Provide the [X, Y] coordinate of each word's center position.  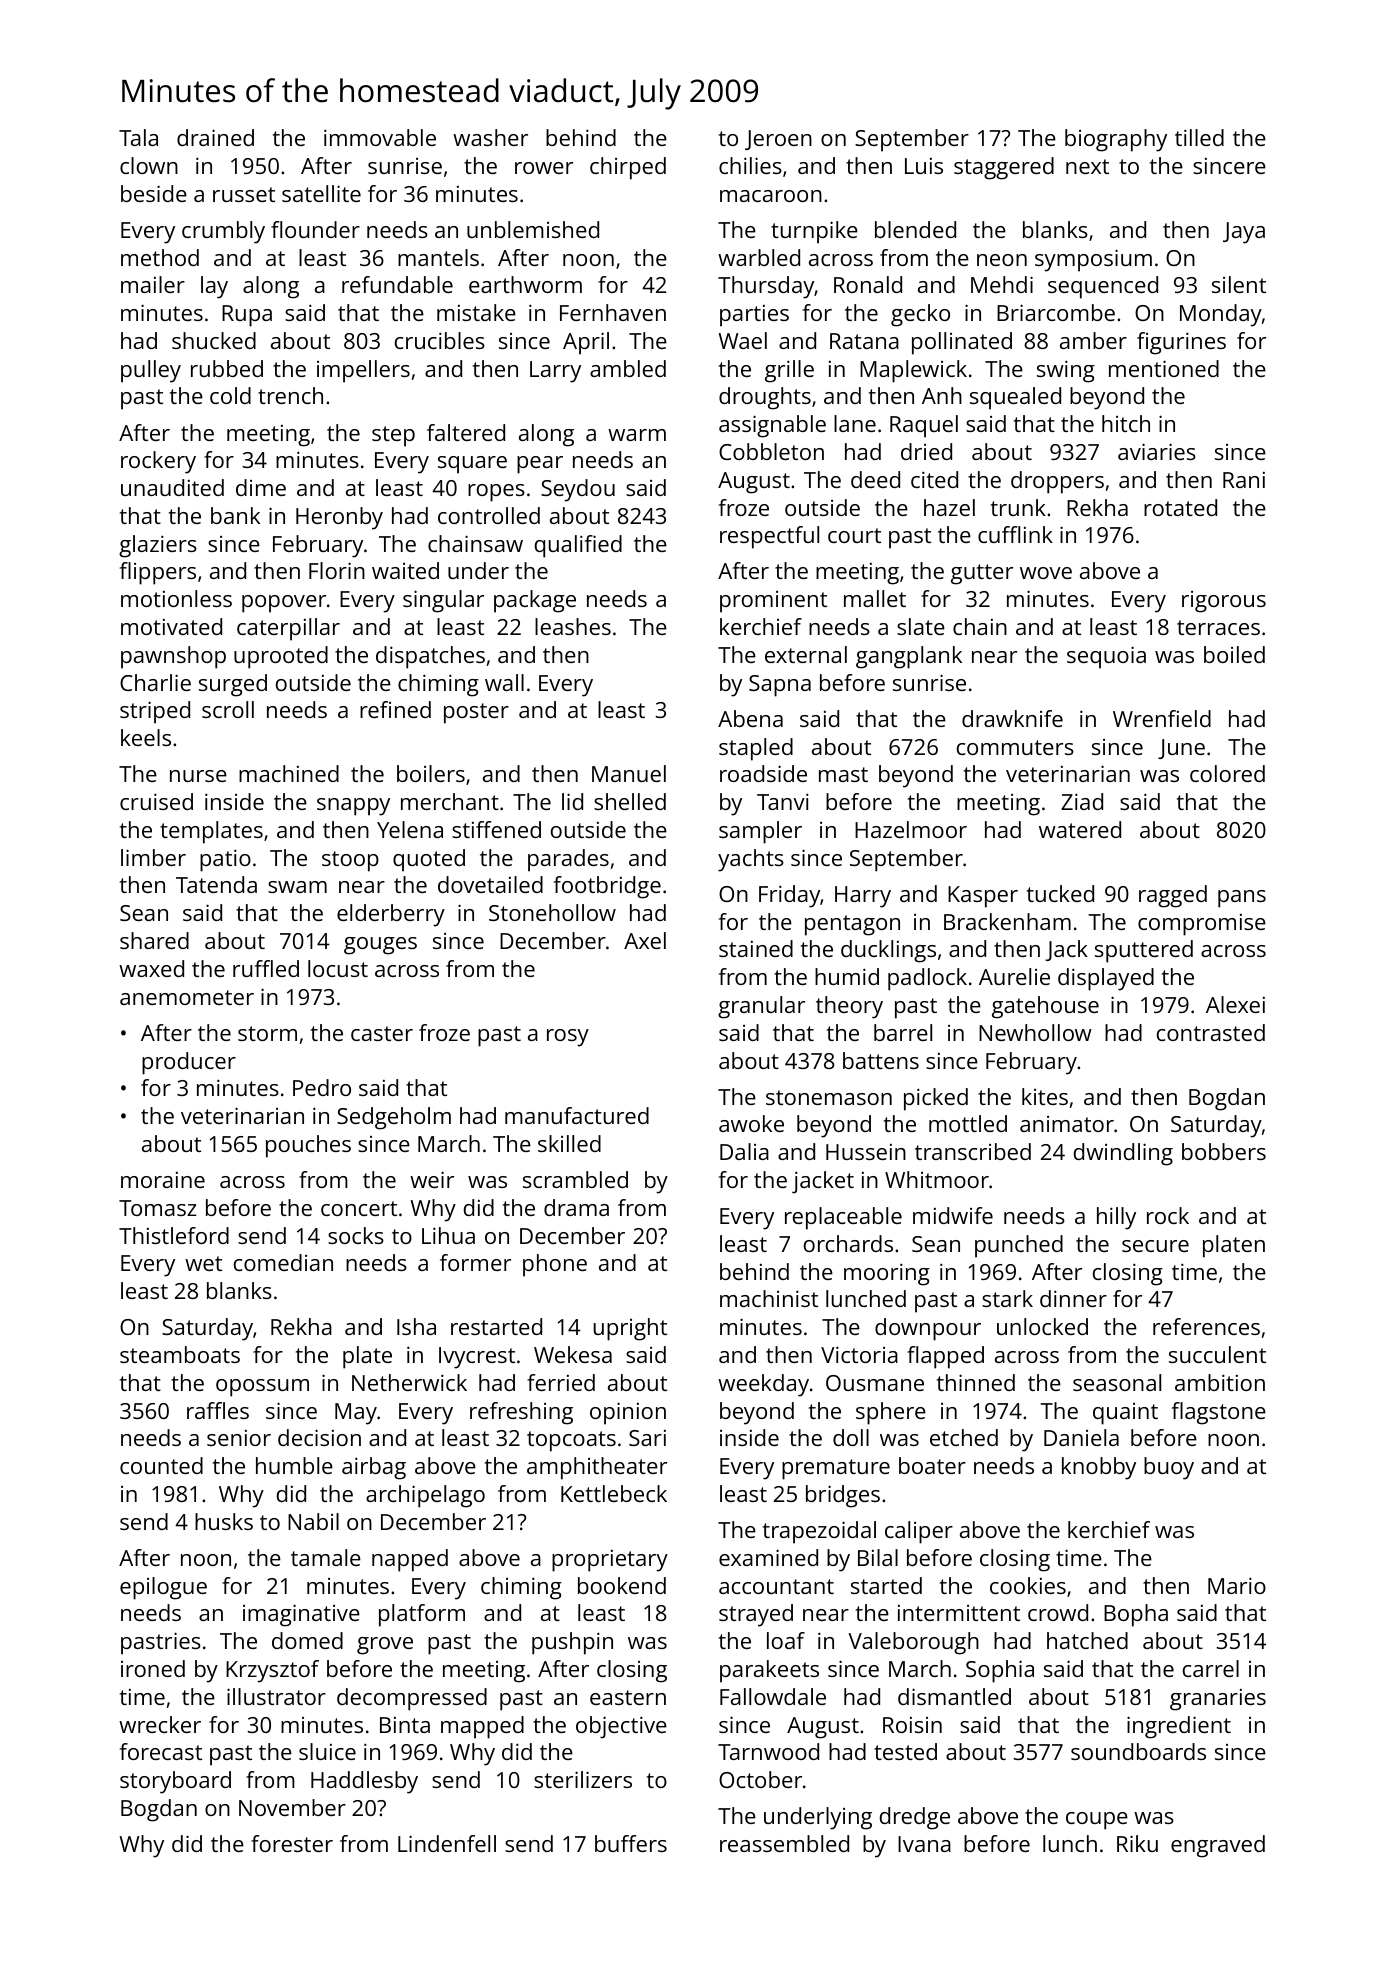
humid [847, 976]
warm [637, 435]
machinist [769, 1298]
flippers [158, 573]
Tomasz [158, 1208]
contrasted [1211, 1032]
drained [215, 137]
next [1087, 166]
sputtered [1144, 951]
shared [154, 940]
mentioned [1164, 368]
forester [292, 1843]
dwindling [1123, 1154]
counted [161, 1465]
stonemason [829, 1097]
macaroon [771, 196]
